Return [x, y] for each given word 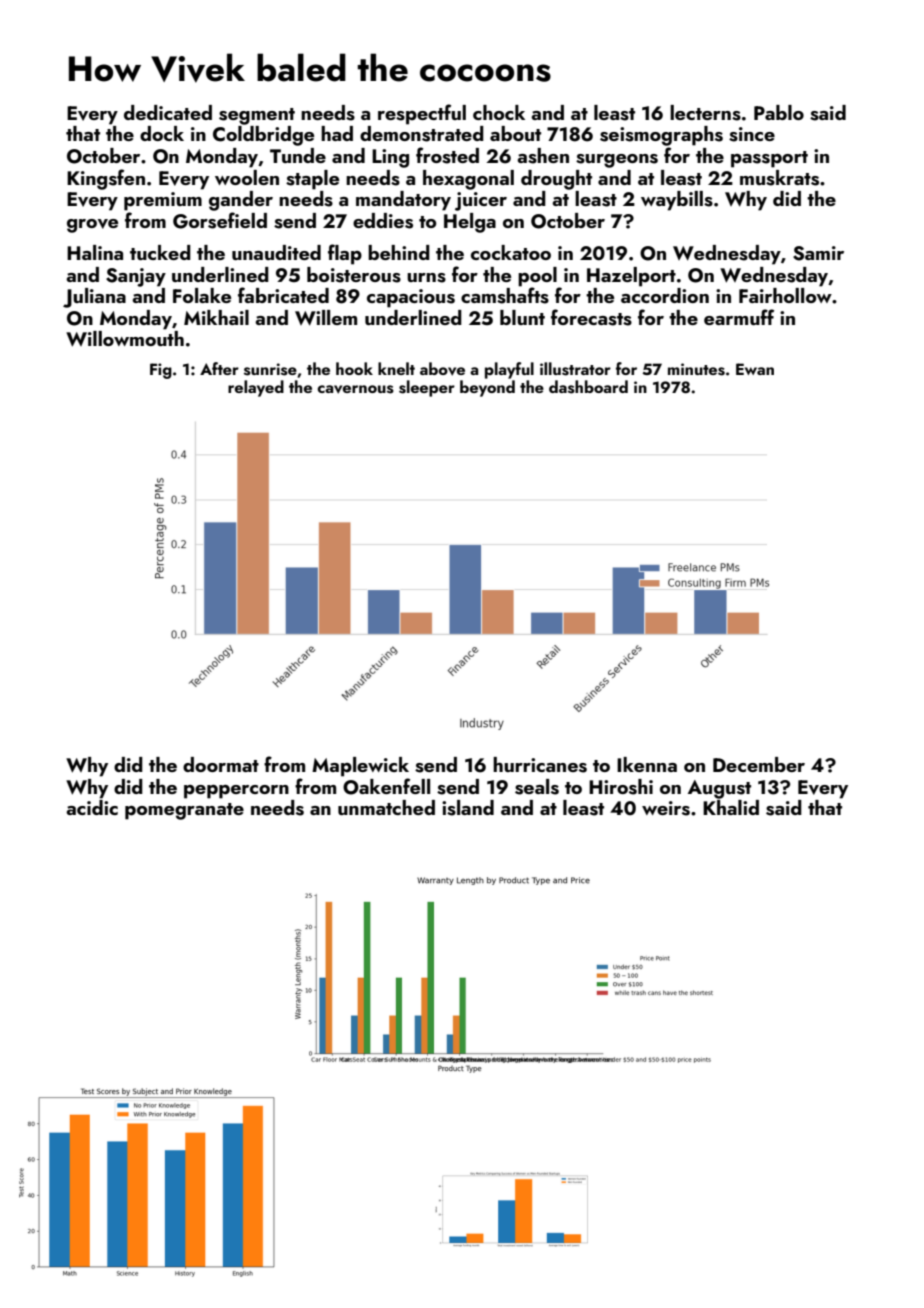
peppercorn [236, 792]
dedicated [168, 112]
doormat [221, 764]
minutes [696, 369]
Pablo [779, 112]
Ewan [755, 369]
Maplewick [360, 767]
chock [499, 112]
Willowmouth [125, 339]
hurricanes [540, 765]
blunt [522, 317]
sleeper [427, 388]
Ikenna [647, 764]
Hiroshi [621, 787]
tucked [160, 252]
